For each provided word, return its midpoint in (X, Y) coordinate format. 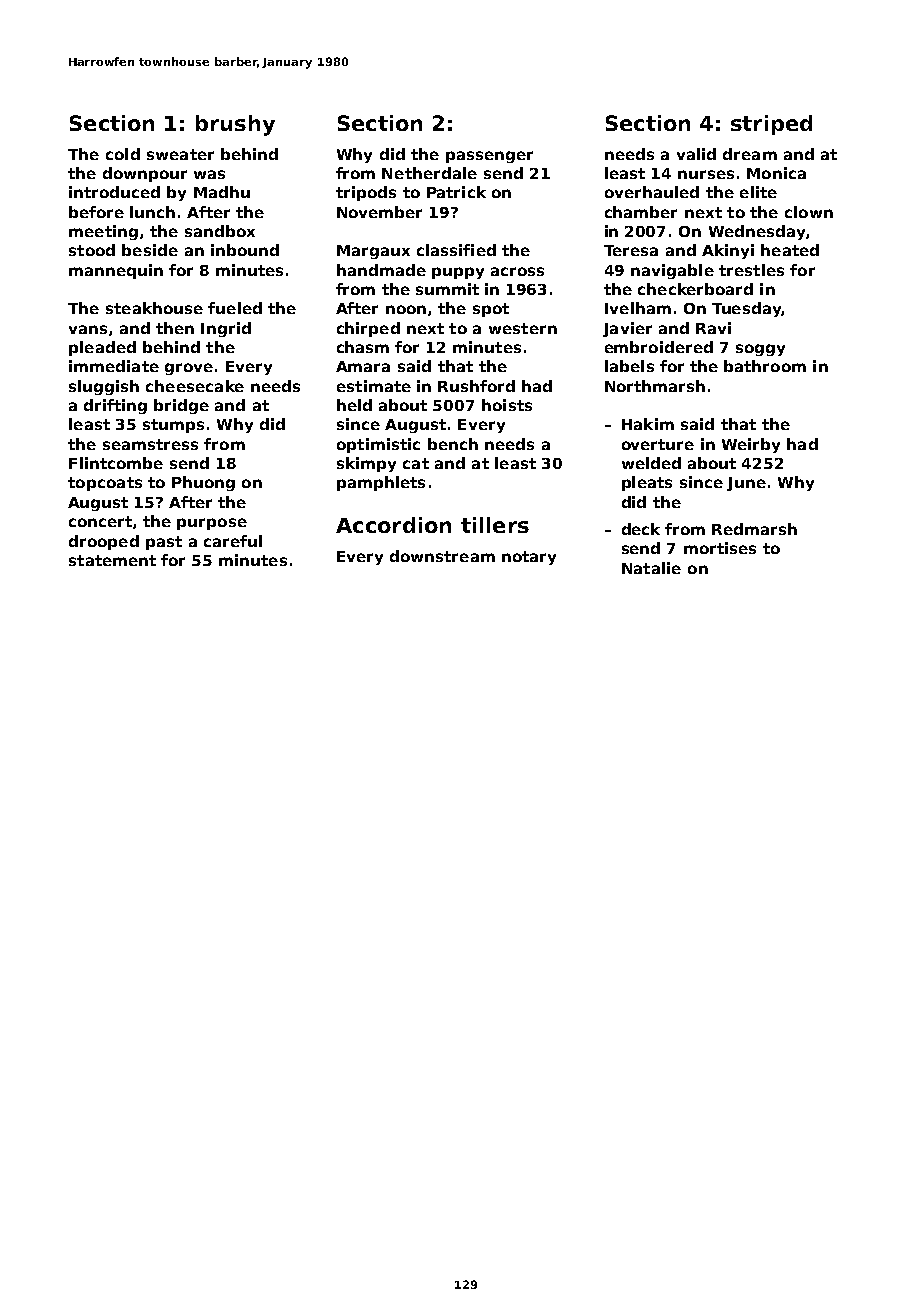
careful (233, 541)
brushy (235, 125)
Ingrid (226, 329)
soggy (760, 350)
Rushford (476, 386)
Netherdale (429, 173)
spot (491, 310)
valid (696, 154)
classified (456, 250)
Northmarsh (655, 386)
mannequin (116, 271)
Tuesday (746, 309)
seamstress (150, 444)
